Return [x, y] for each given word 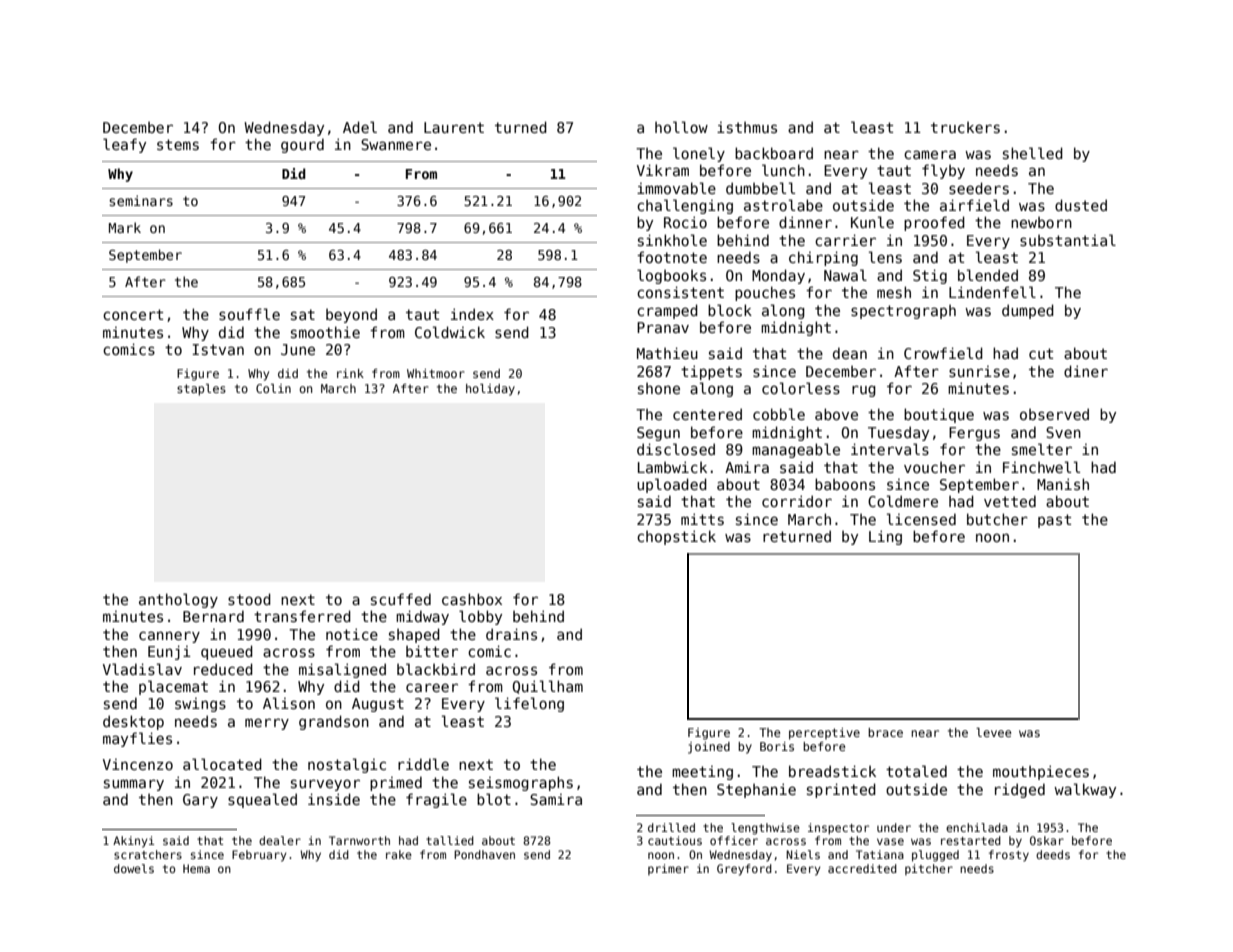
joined [709, 748]
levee [994, 732]
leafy [124, 145]
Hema [196, 868]
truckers [965, 127]
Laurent [454, 127]
